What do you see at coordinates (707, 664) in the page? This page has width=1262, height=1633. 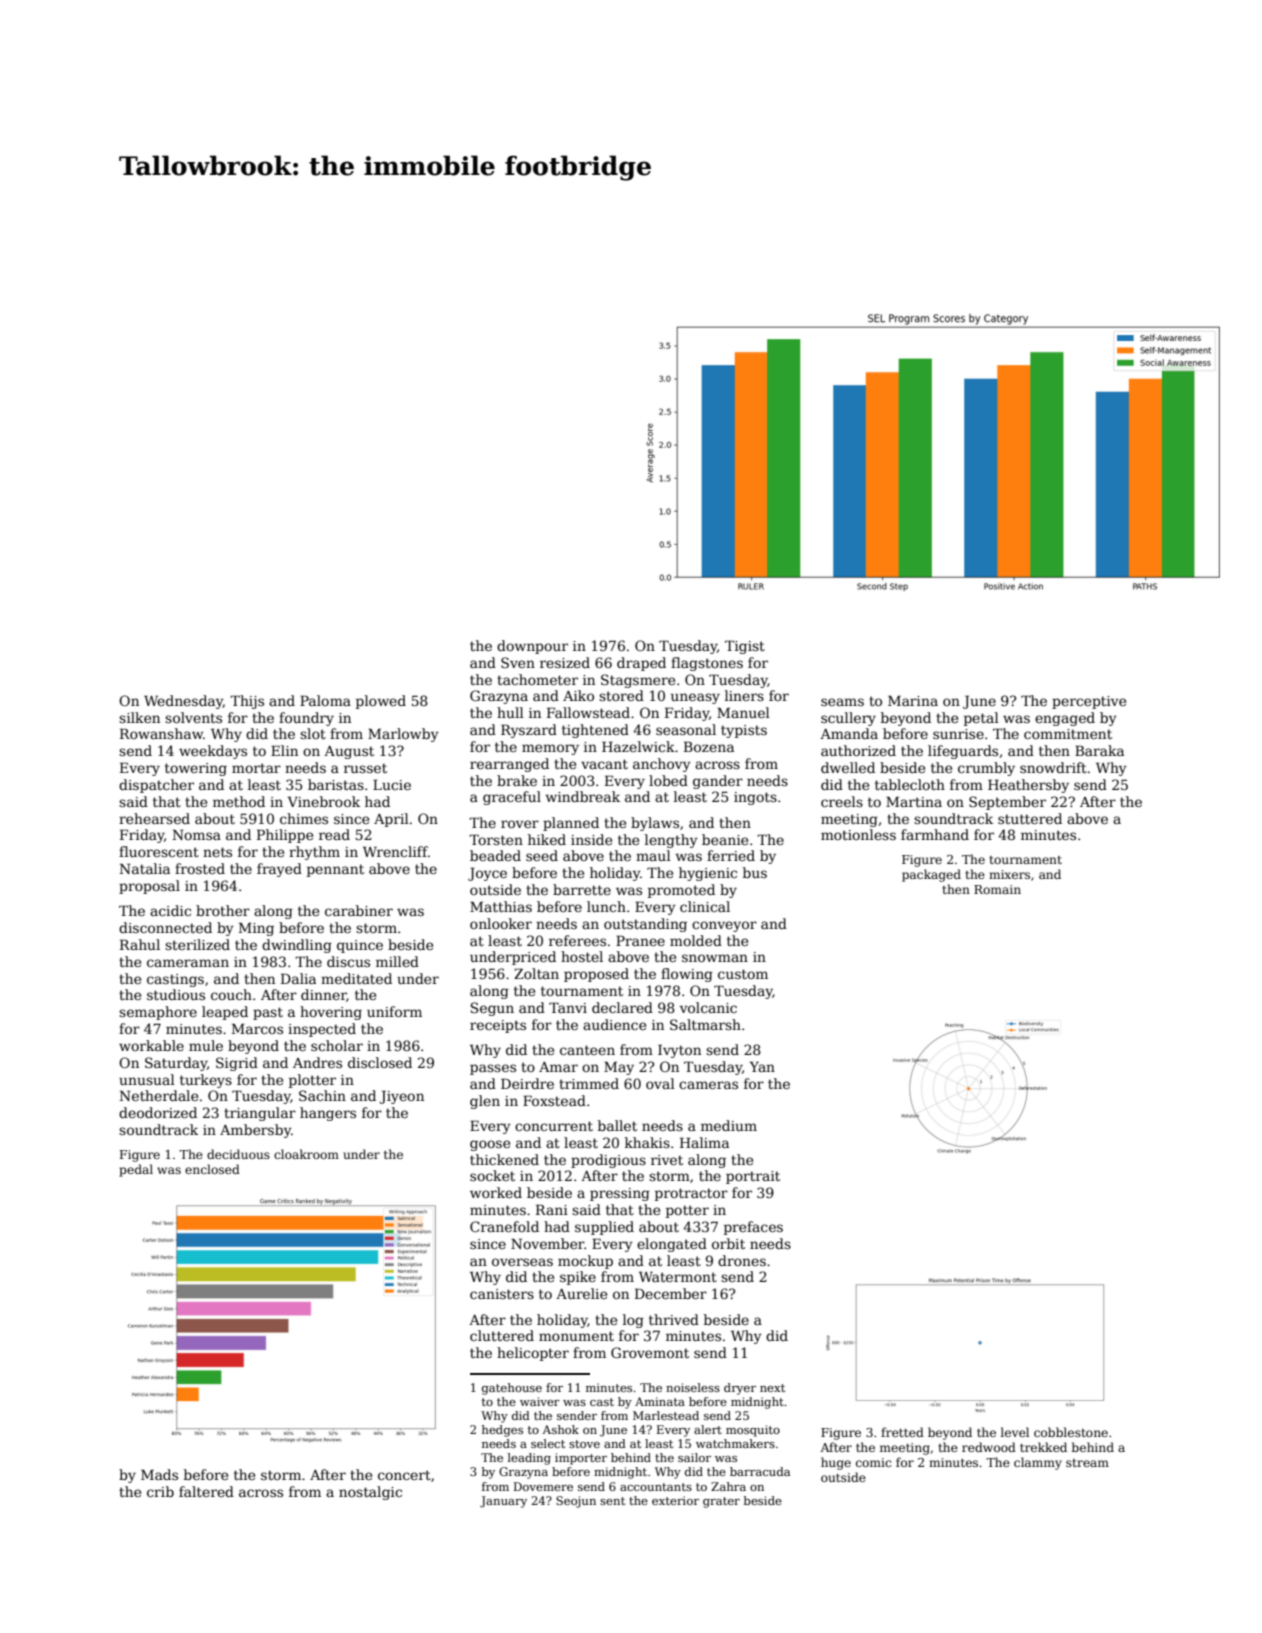 I see `flagstones` at bounding box center [707, 664].
